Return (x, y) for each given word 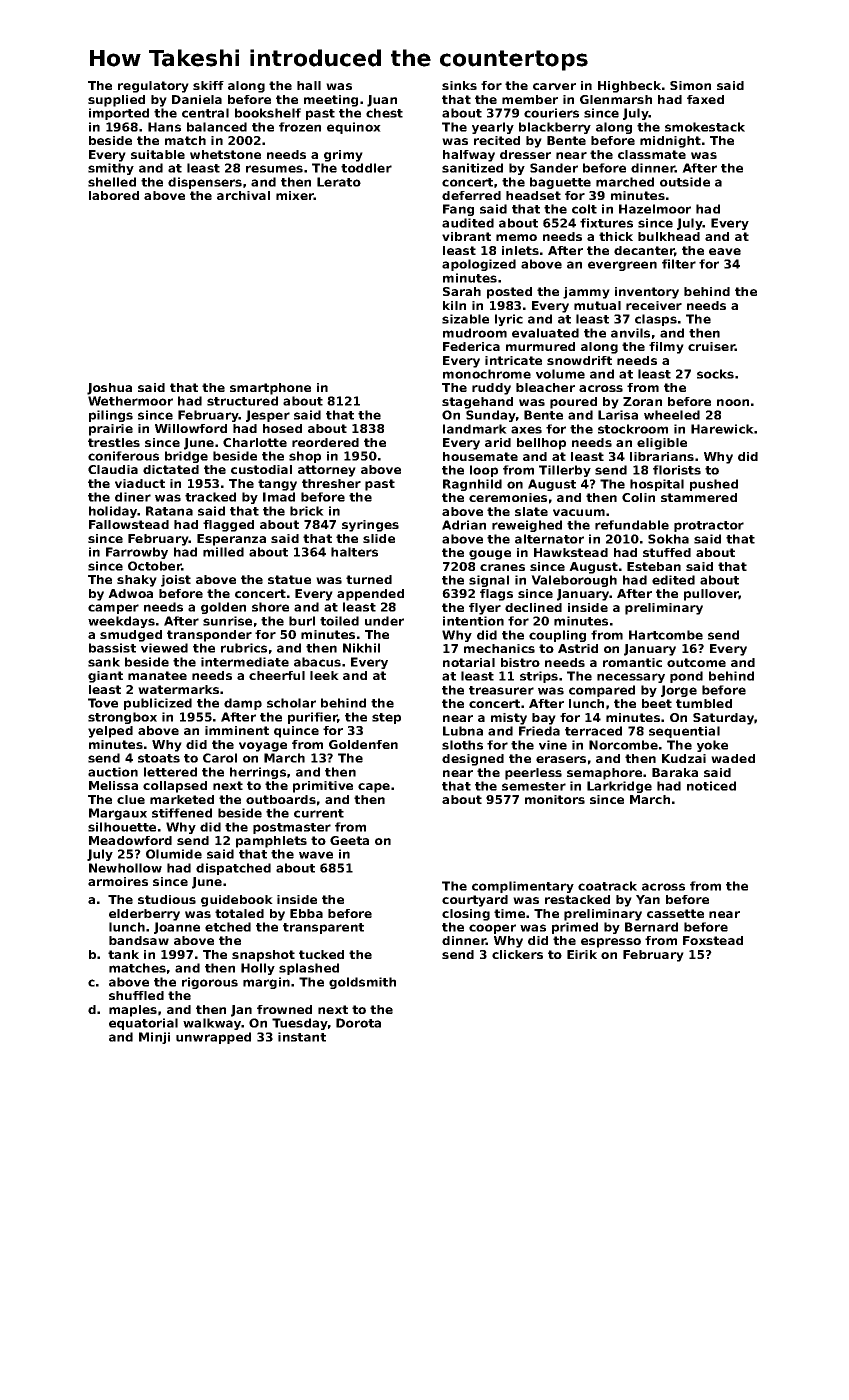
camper (113, 609)
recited (497, 140)
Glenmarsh (616, 99)
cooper (492, 929)
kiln (454, 305)
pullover (711, 595)
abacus (317, 662)
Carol (220, 758)
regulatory (153, 87)
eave (725, 251)
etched (228, 927)
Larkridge (619, 787)
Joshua (109, 389)
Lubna (463, 731)
